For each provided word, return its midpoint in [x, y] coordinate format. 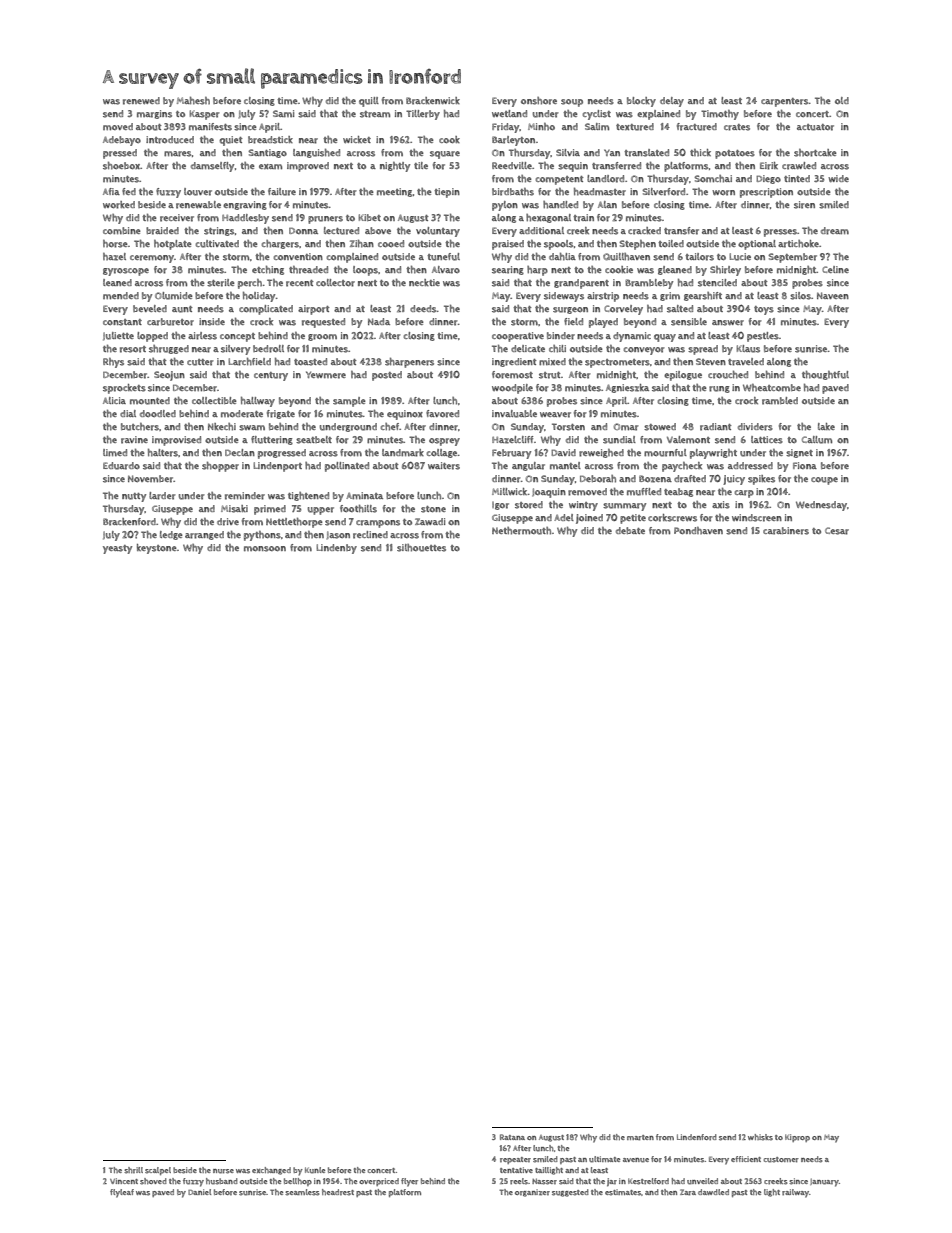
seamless [302, 1192]
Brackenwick [433, 101]
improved [308, 167]
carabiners [786, 531]
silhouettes [421, 548]
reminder [245, 496]
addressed [750, 466]
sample [349, 402]
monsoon [265, 549]
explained [658, 115]
